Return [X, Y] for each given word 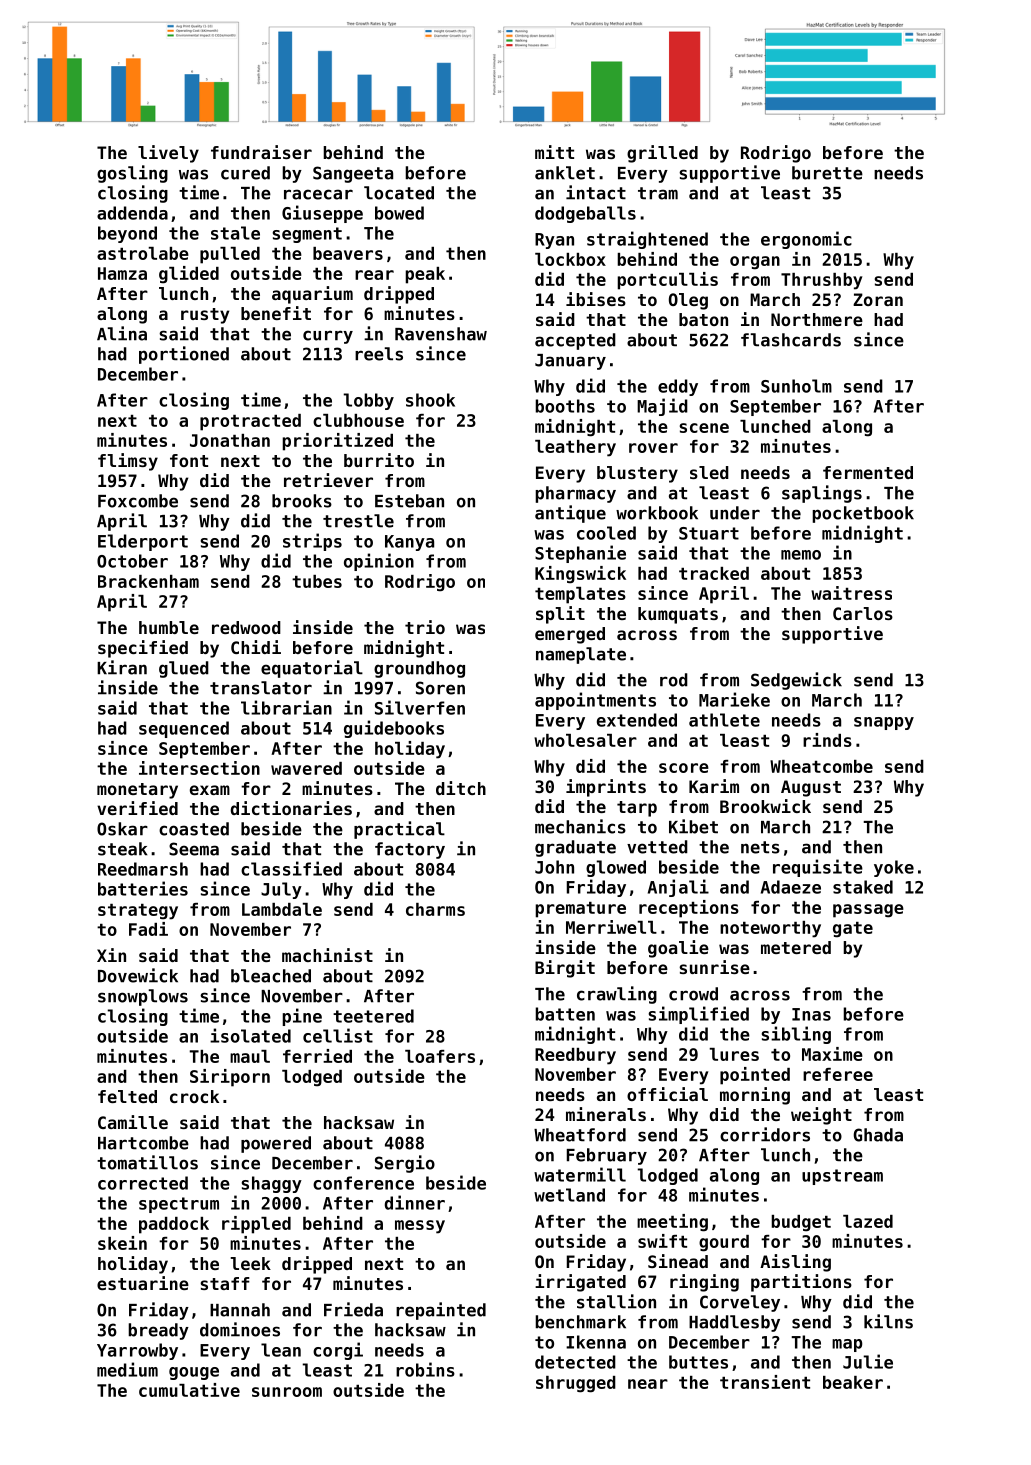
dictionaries [291, 808]
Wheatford [580, 1135]
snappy [884, 723]
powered [276, 1144]
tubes [317, 581]
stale [235, 233]
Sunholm [796, 386]
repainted [441, 1311]
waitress [851, 593]
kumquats [678, 615]
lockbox [570, 259]
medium [127, 1369]
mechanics [580, 826]
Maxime [832, 1054]
